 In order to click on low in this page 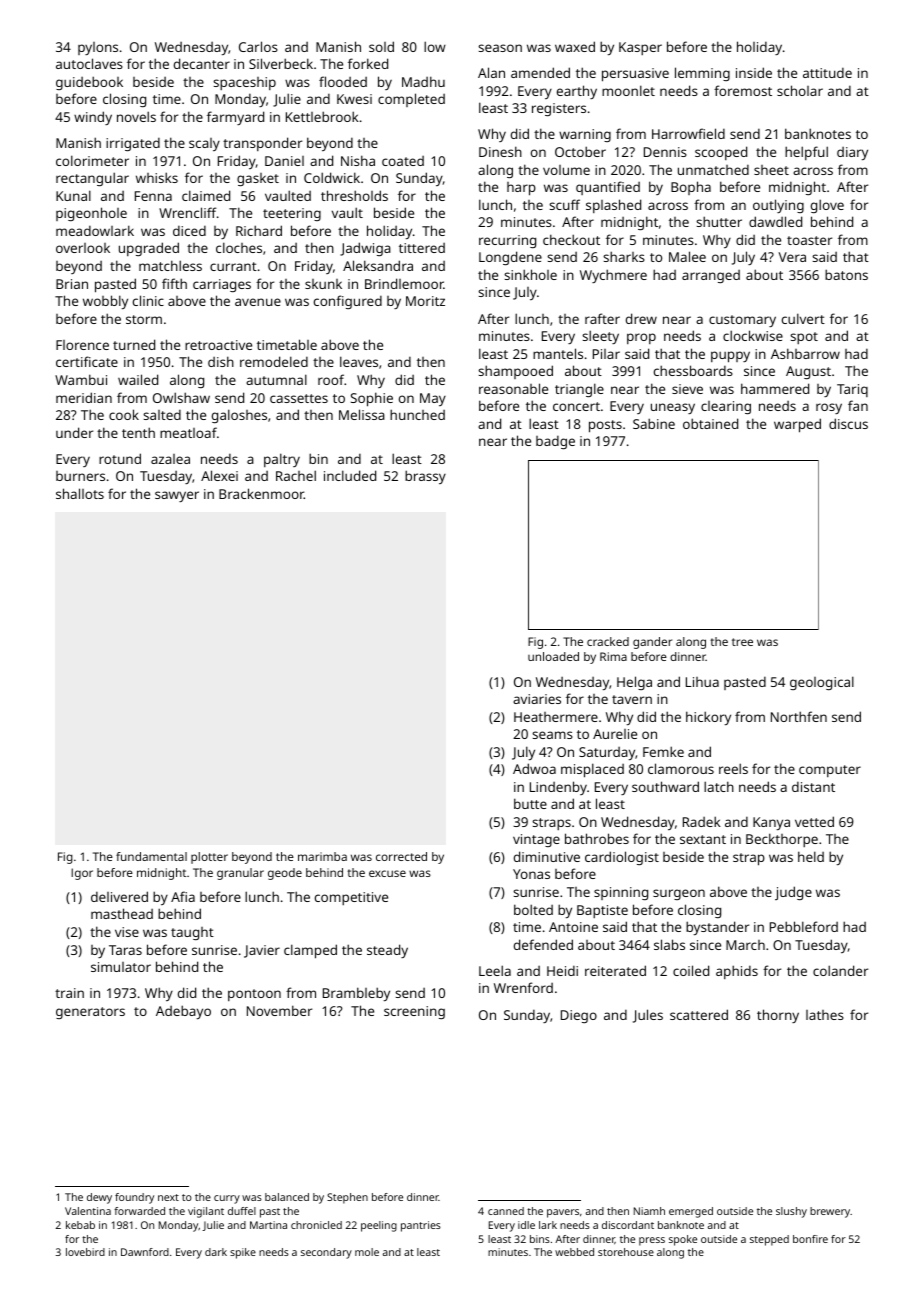, I will do `click(435, 46)`.
